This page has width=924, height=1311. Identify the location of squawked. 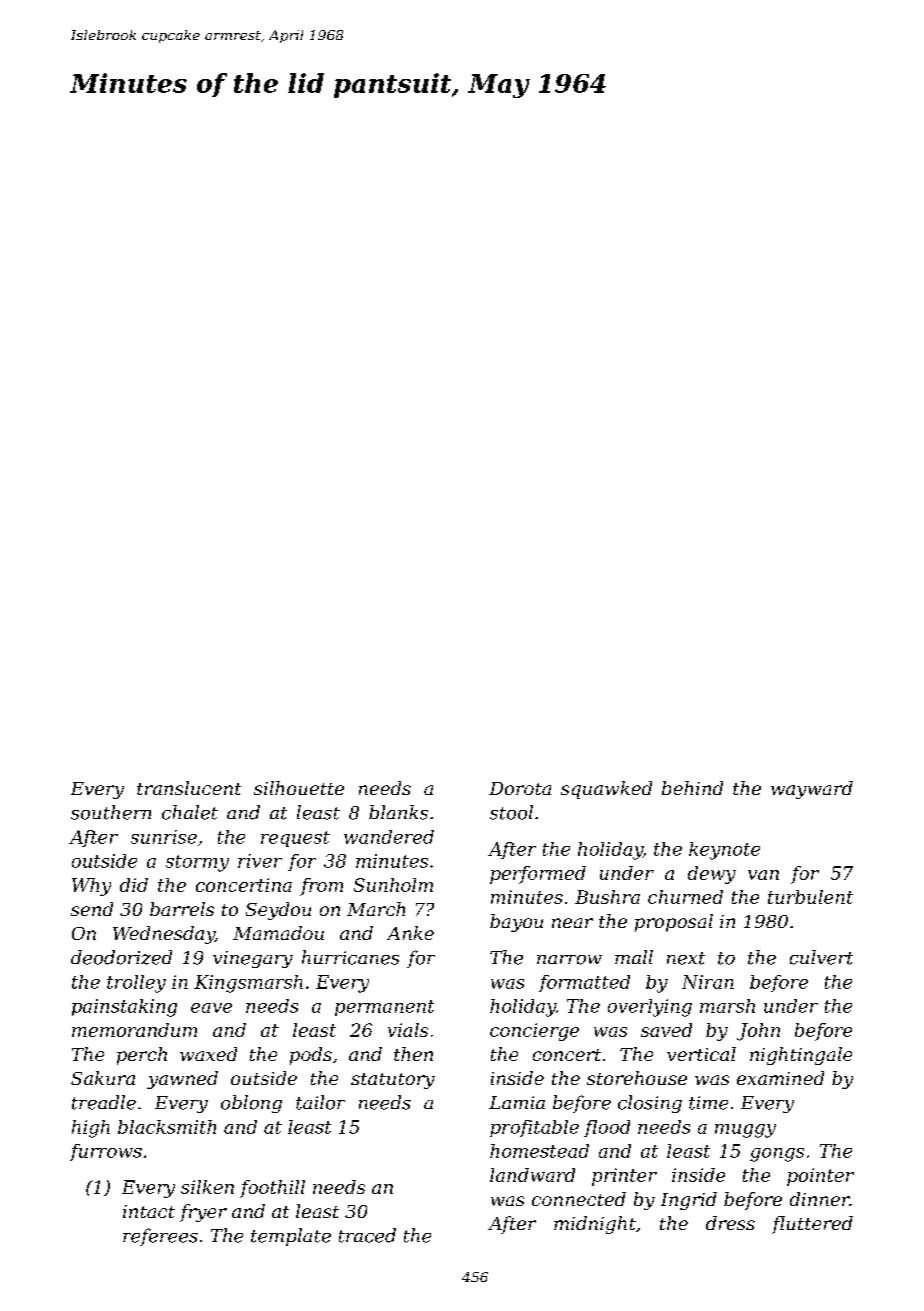
(606, 790).
